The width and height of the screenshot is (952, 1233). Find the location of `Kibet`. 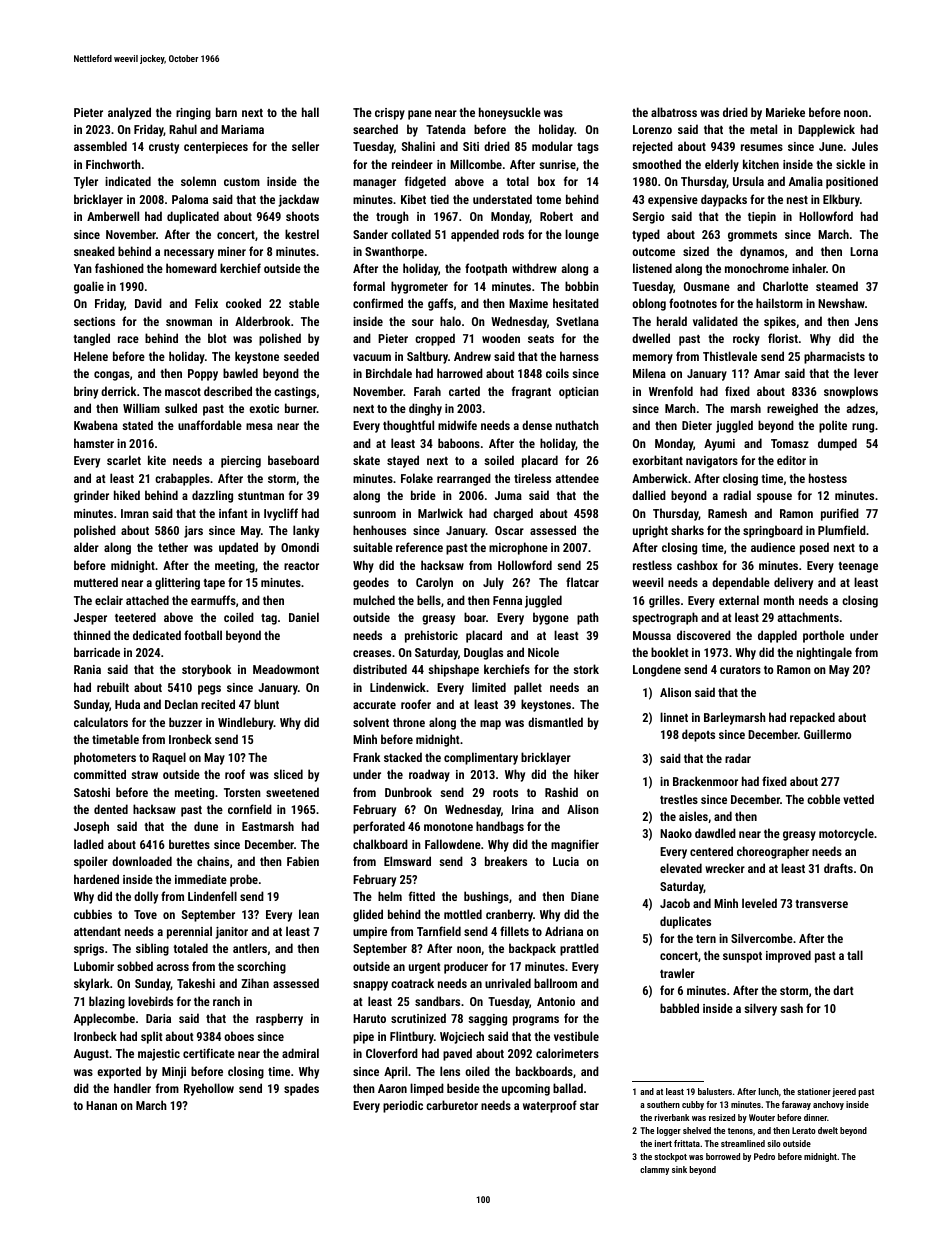

Kibet is located at coordinates (413, 199).
